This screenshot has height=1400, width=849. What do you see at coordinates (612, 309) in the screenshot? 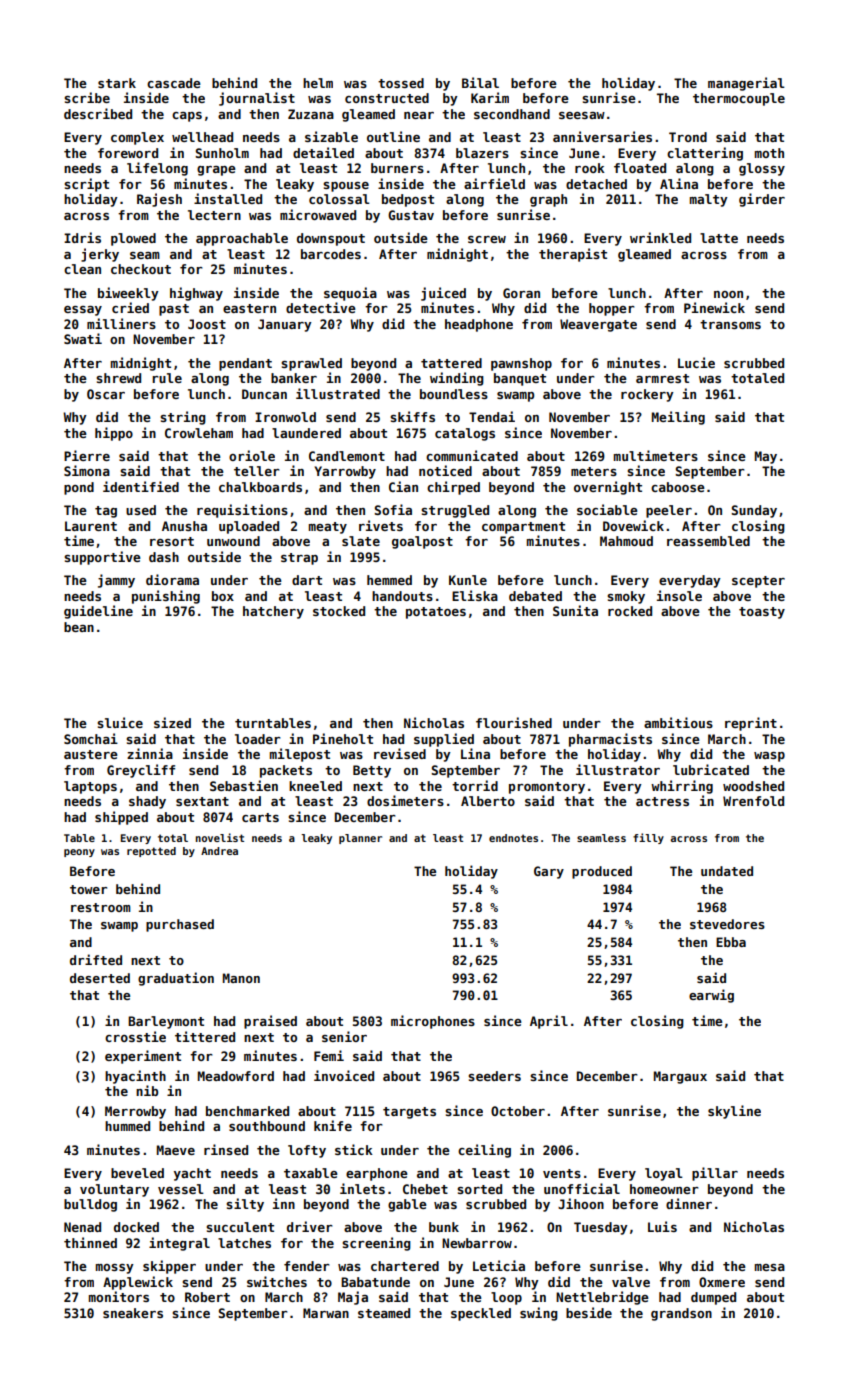
I see `hopper` at bounding box center [612, 309].
